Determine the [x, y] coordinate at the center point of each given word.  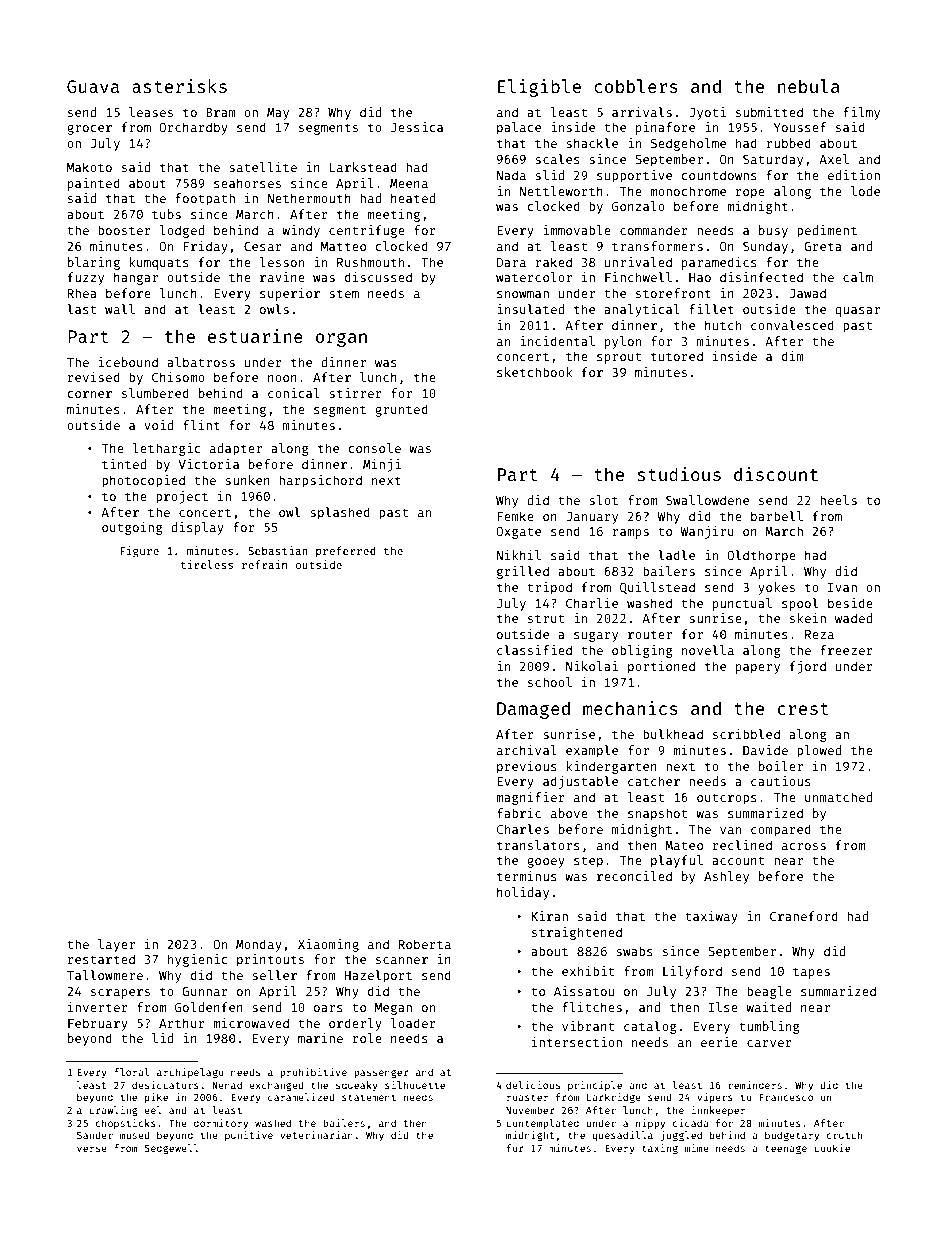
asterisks [179, 86]
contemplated [542, 1124]
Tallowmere [105, 975]
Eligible [539, 88]
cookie [832, 1148]
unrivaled [638, 262]
